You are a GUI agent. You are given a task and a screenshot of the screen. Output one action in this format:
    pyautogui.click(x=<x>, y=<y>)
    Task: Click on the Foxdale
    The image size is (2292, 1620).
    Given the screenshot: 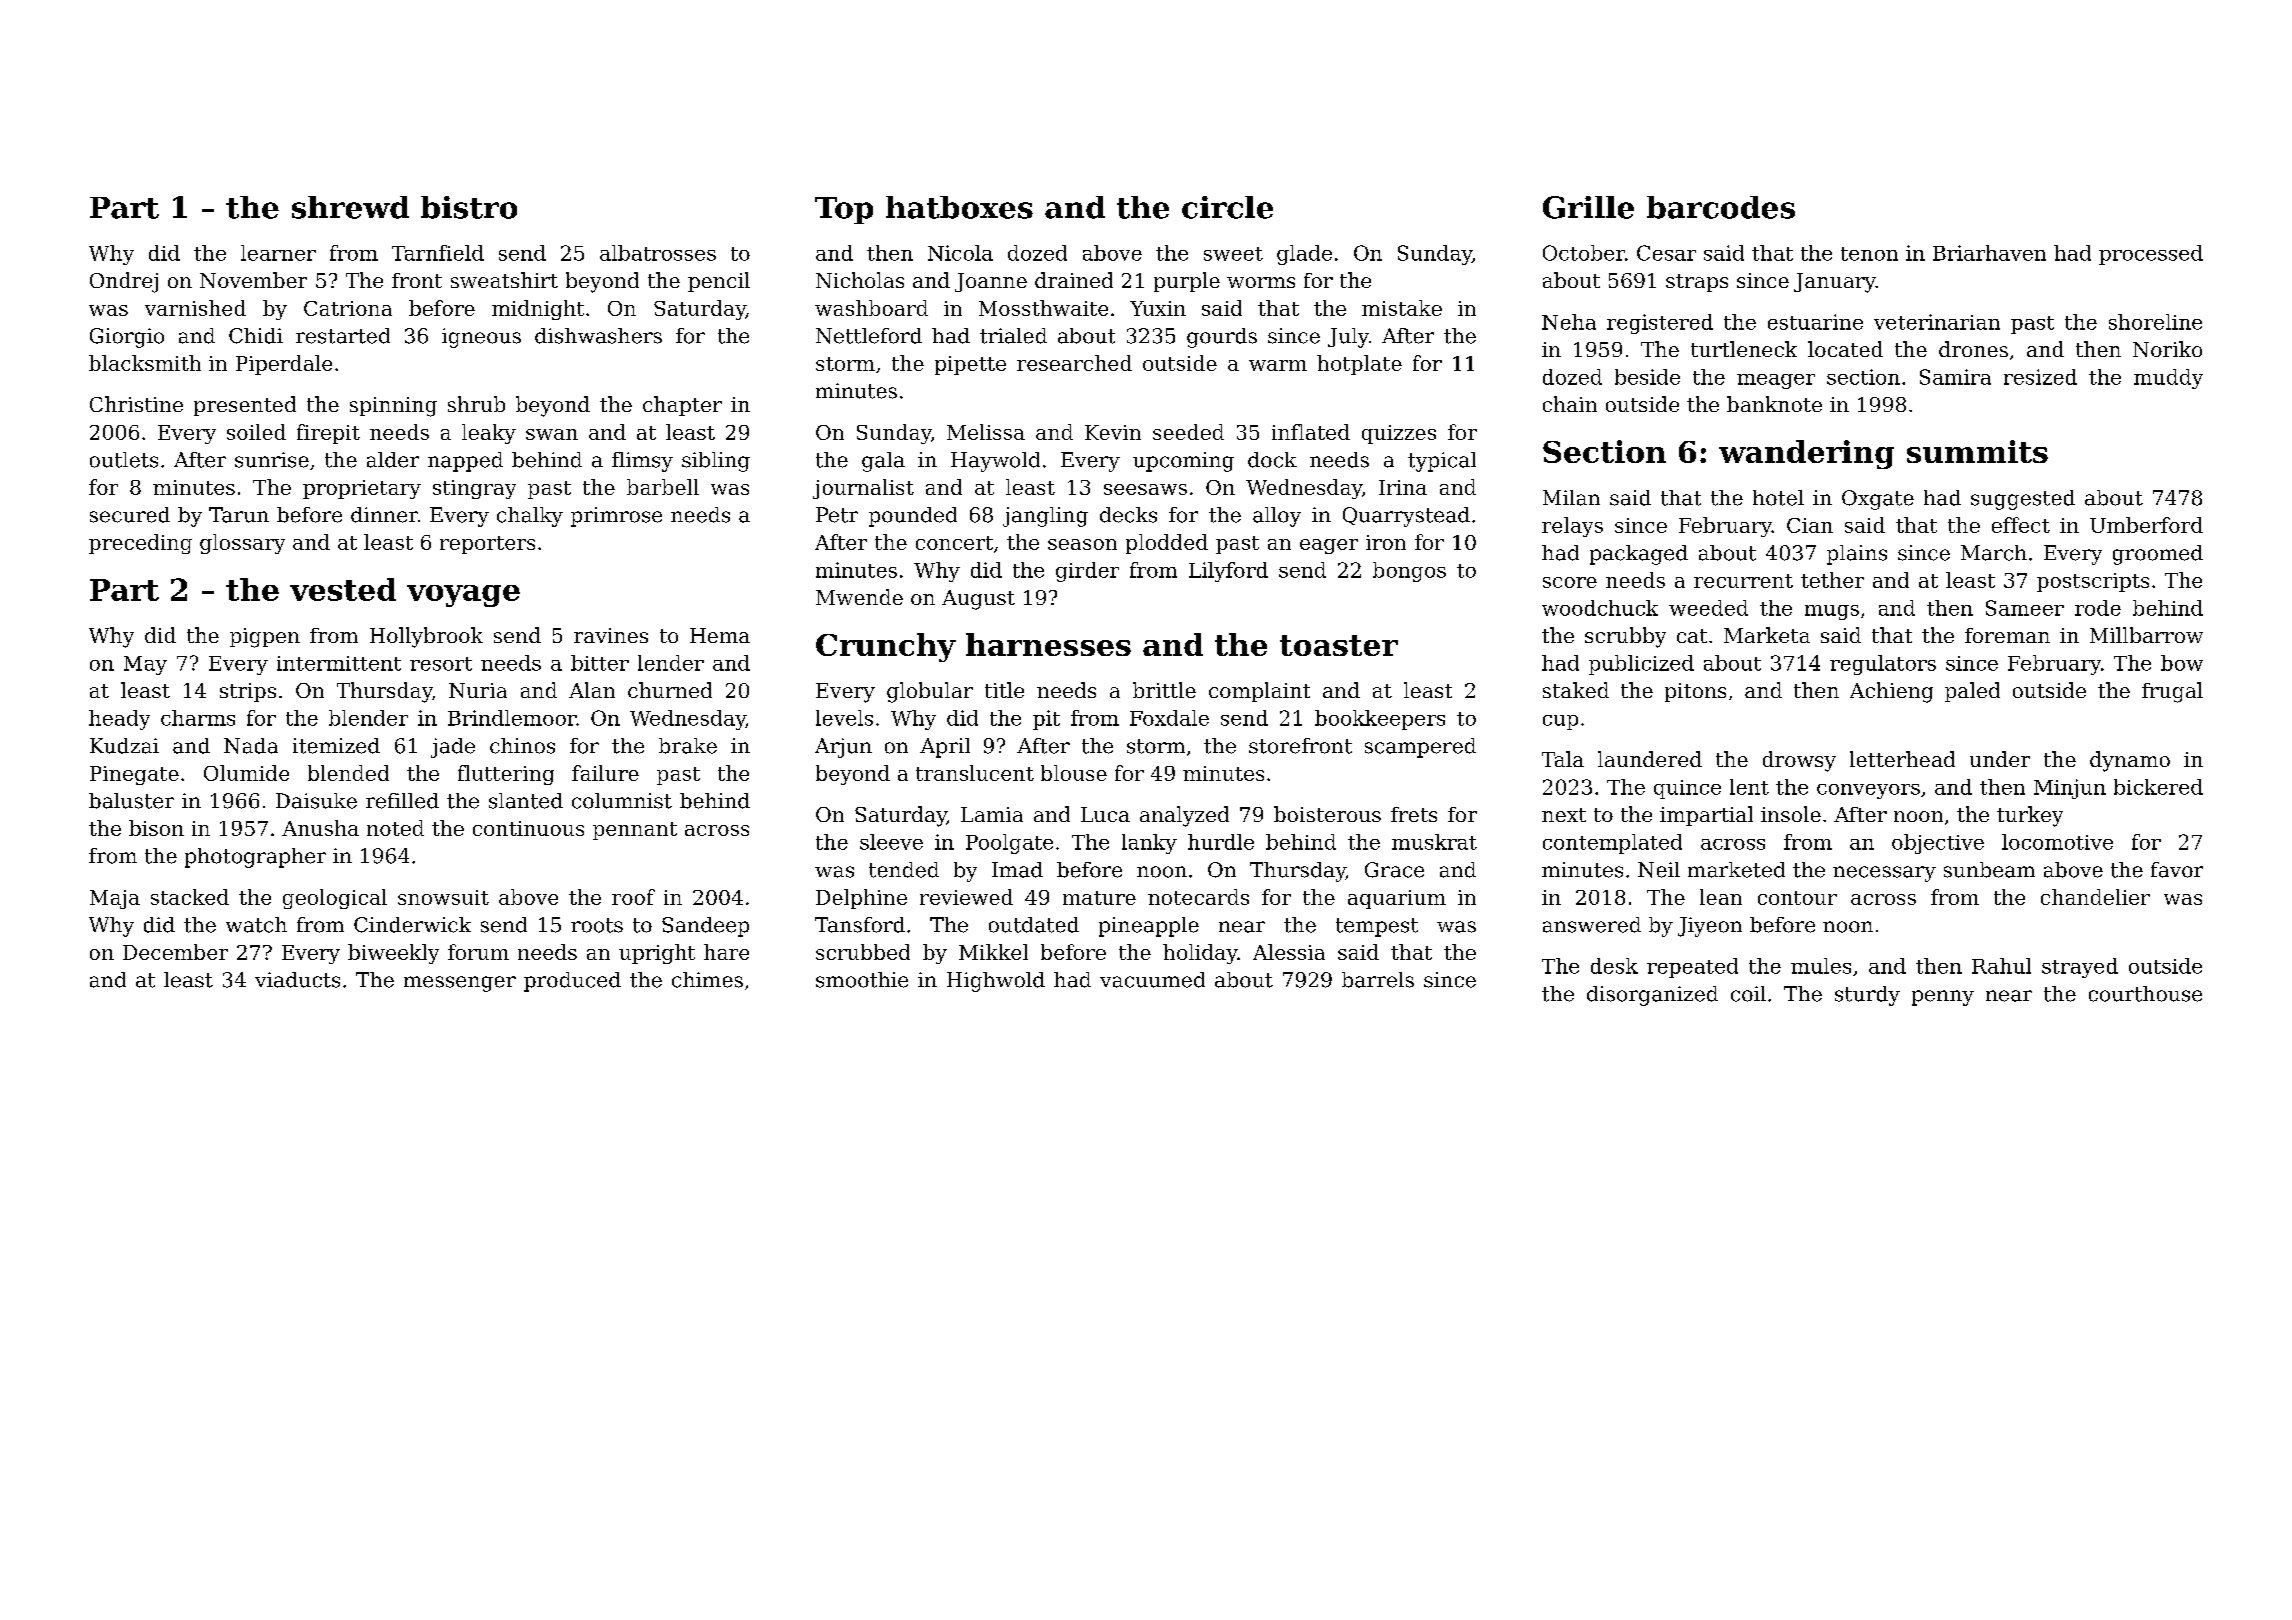 What is the action you would take?
    pyautogui.click(x=1169, y=718)
